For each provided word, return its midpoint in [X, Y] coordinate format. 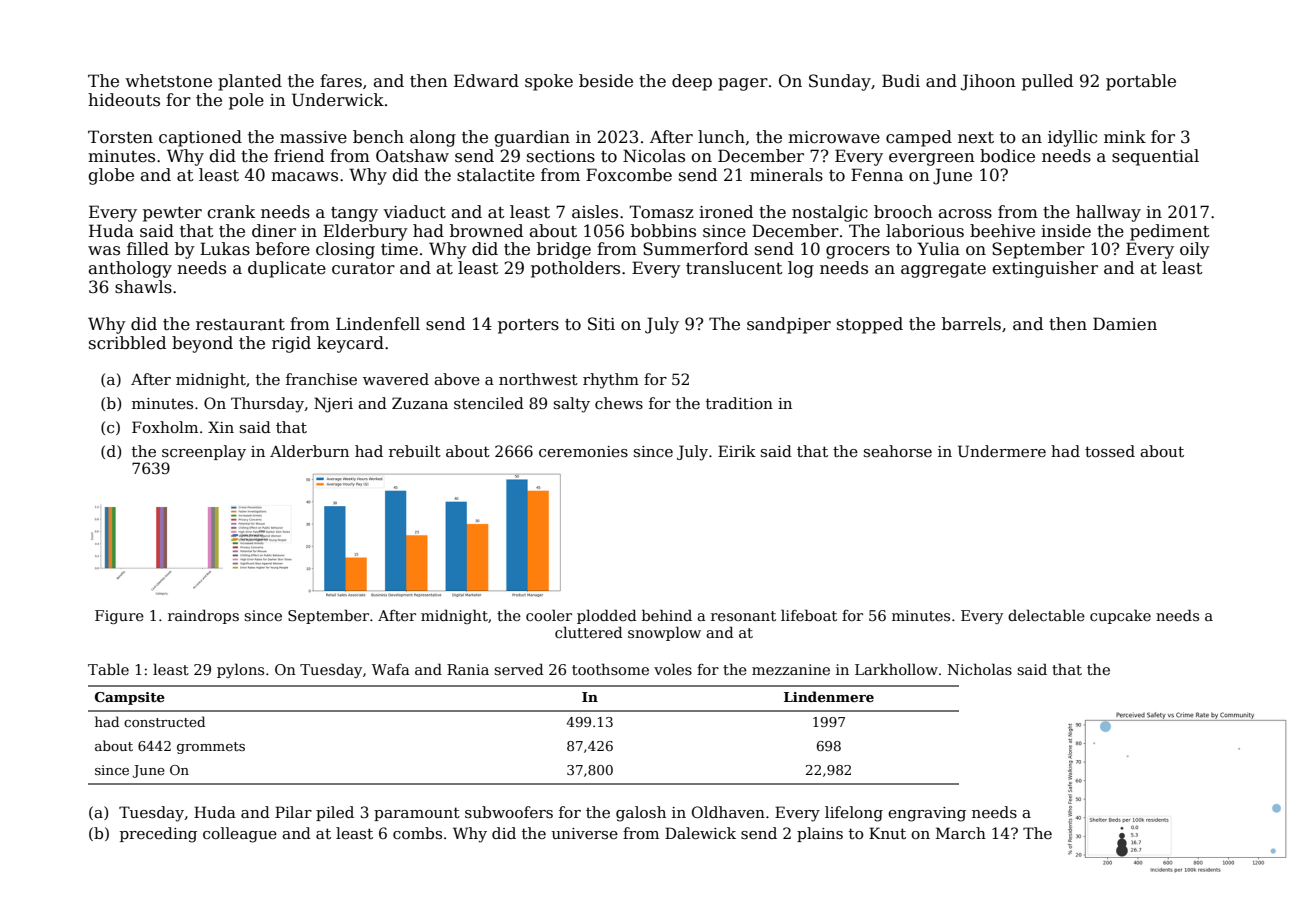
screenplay [204, 453]
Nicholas [980, 669]
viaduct [414, 212]
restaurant [240, 325]
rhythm [611, 381]
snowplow [664, 633]
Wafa [391, 669]
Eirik [737, 451]
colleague [240, 835]
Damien [1125, 324]
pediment [1170, 232]
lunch [721, 137]
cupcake [1120, 616]
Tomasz [661, 212]
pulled [1047, 82]
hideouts [124, 100]
